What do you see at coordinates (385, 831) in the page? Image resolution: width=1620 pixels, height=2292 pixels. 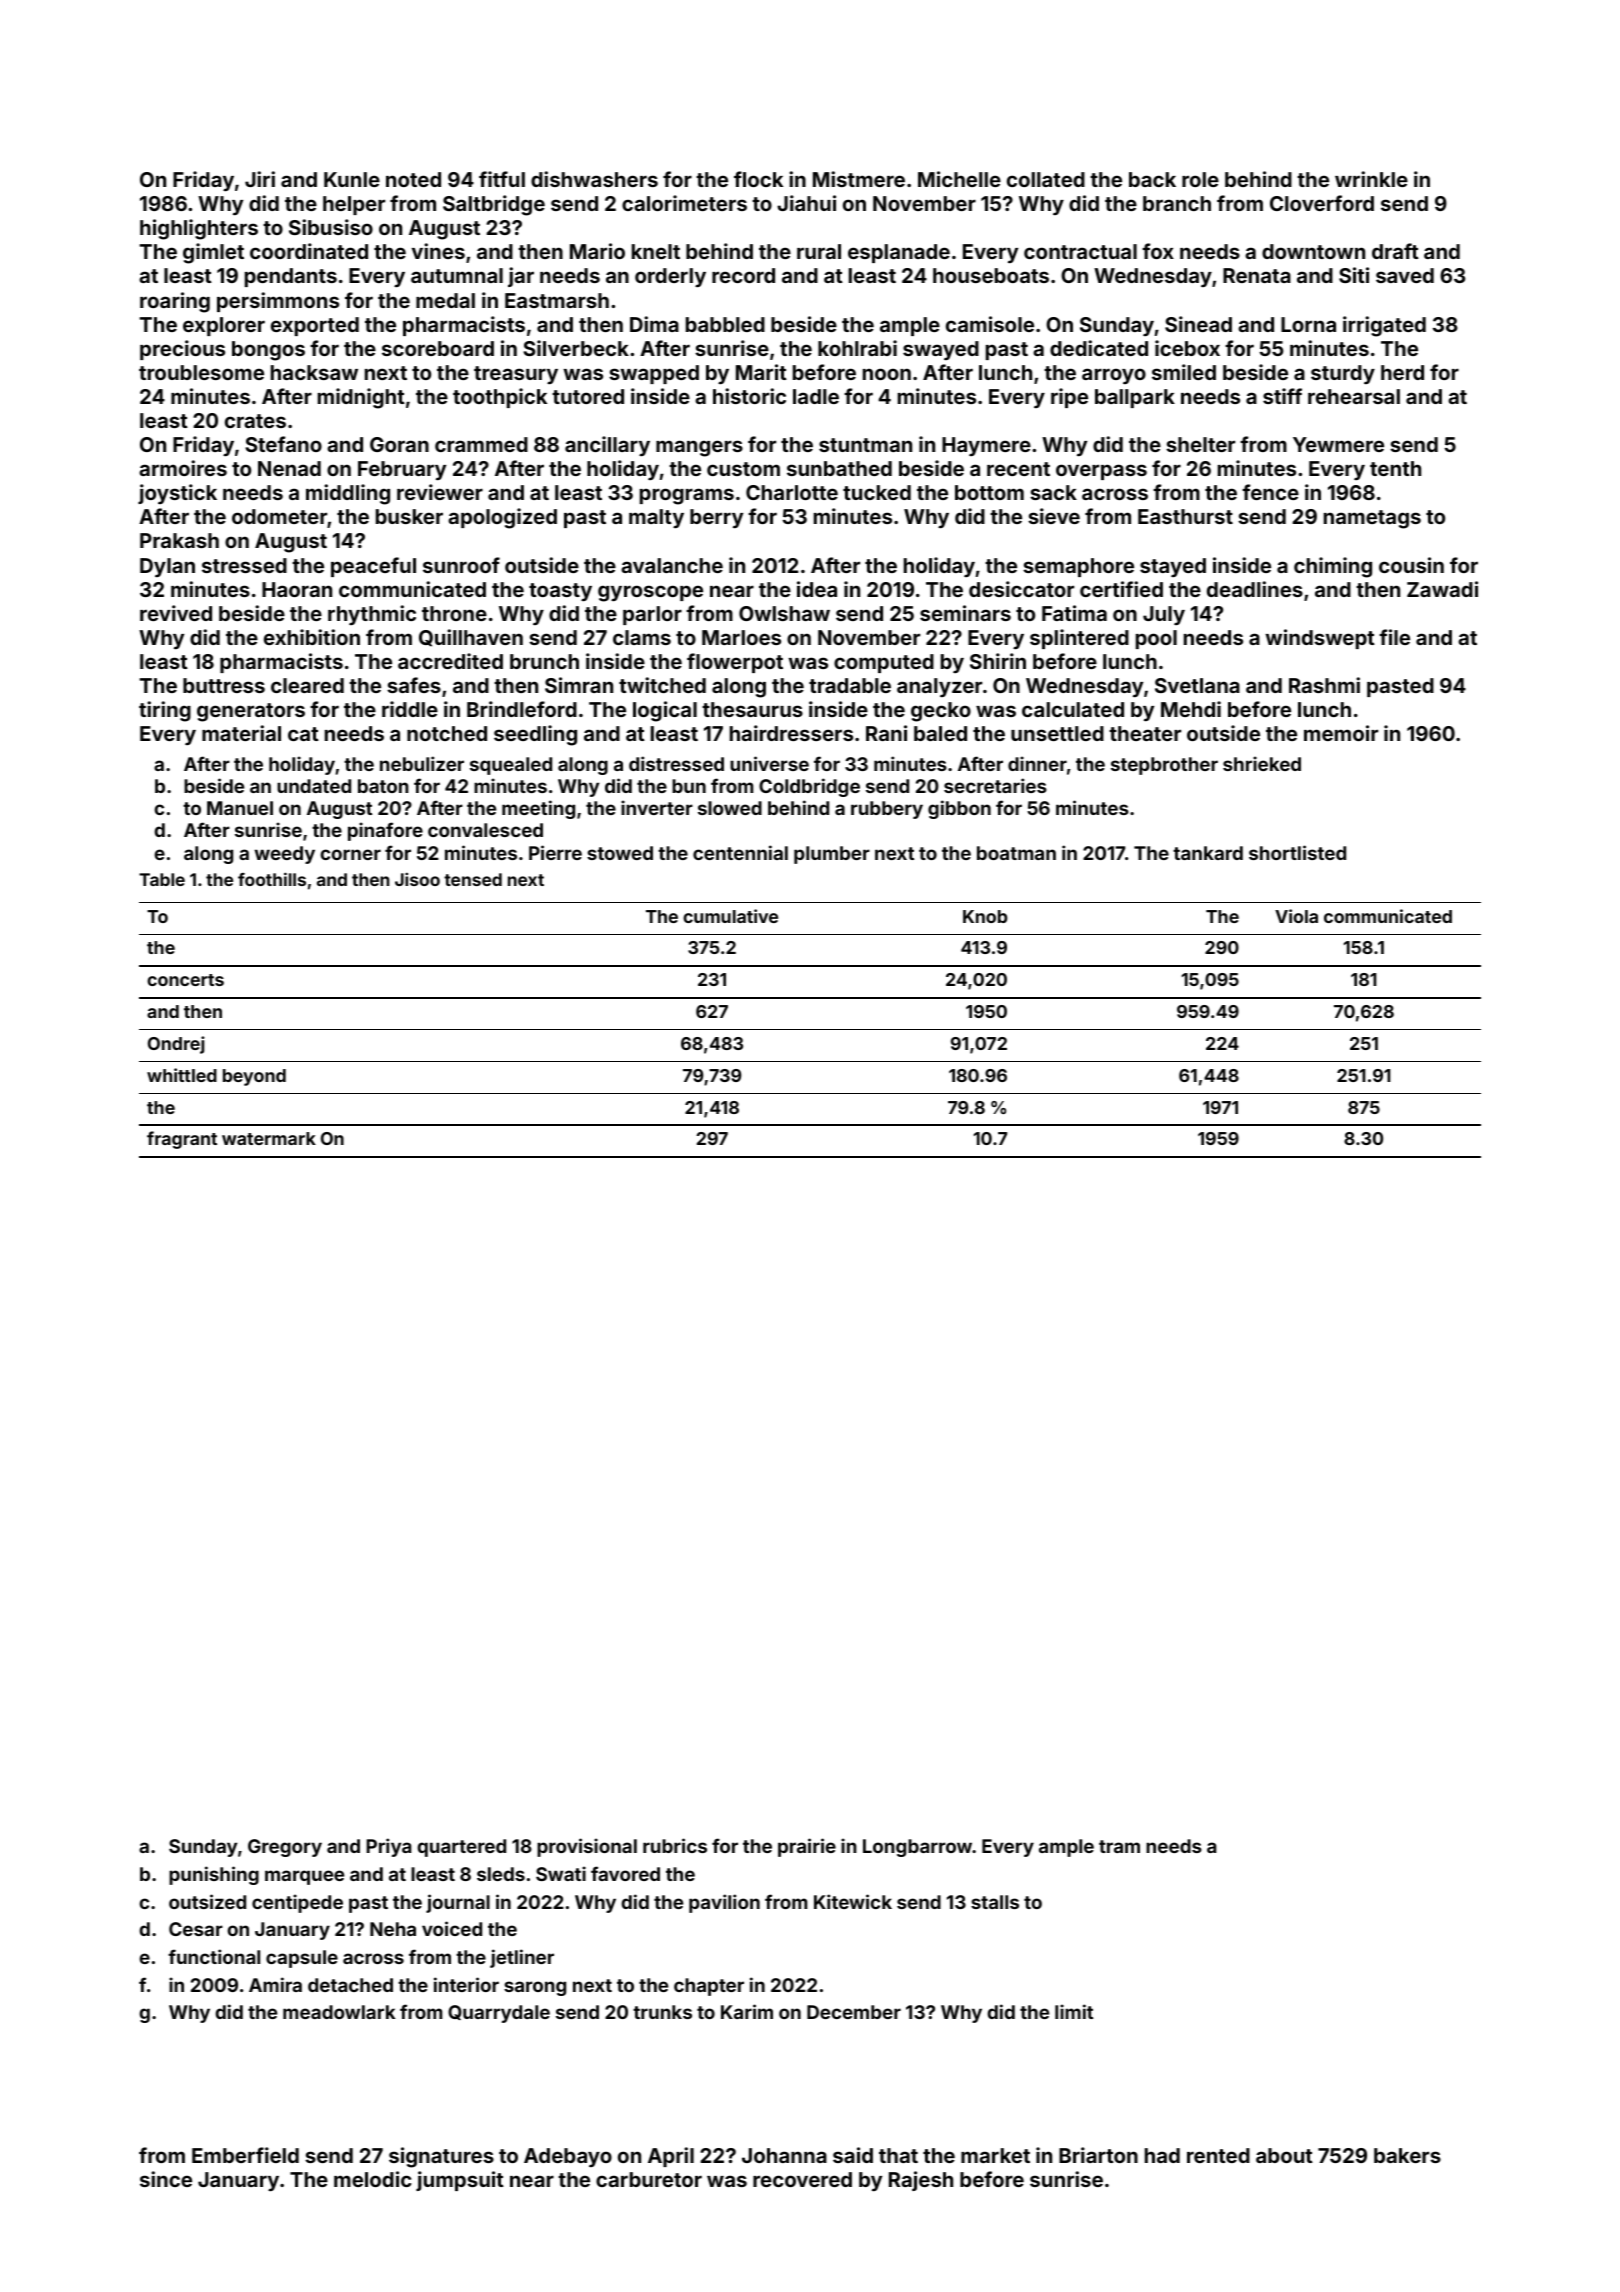 I see `pinafore` at bounding box center [385, 831].
